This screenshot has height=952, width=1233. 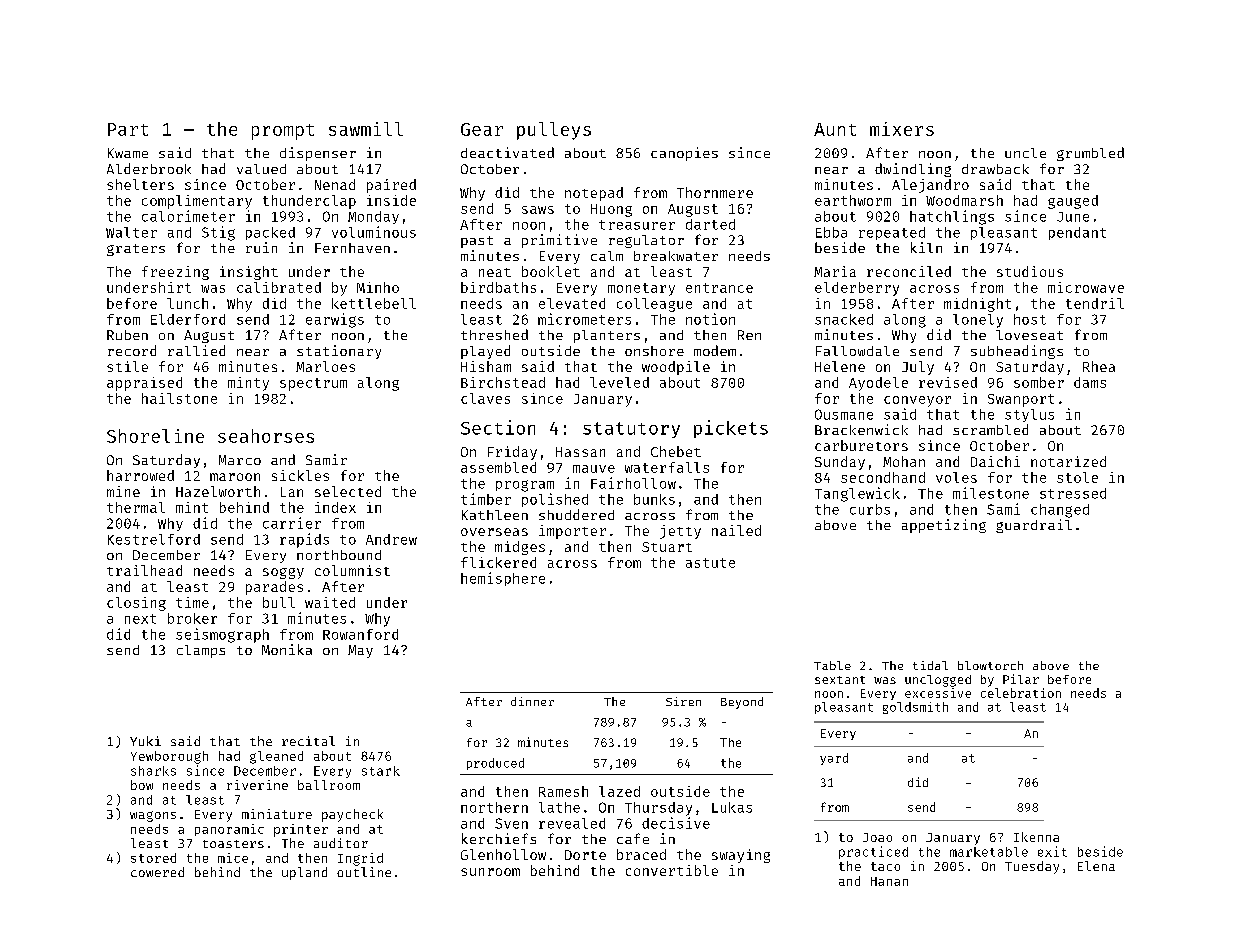 I want to click on breakwater, so click(x=676, y=256).
